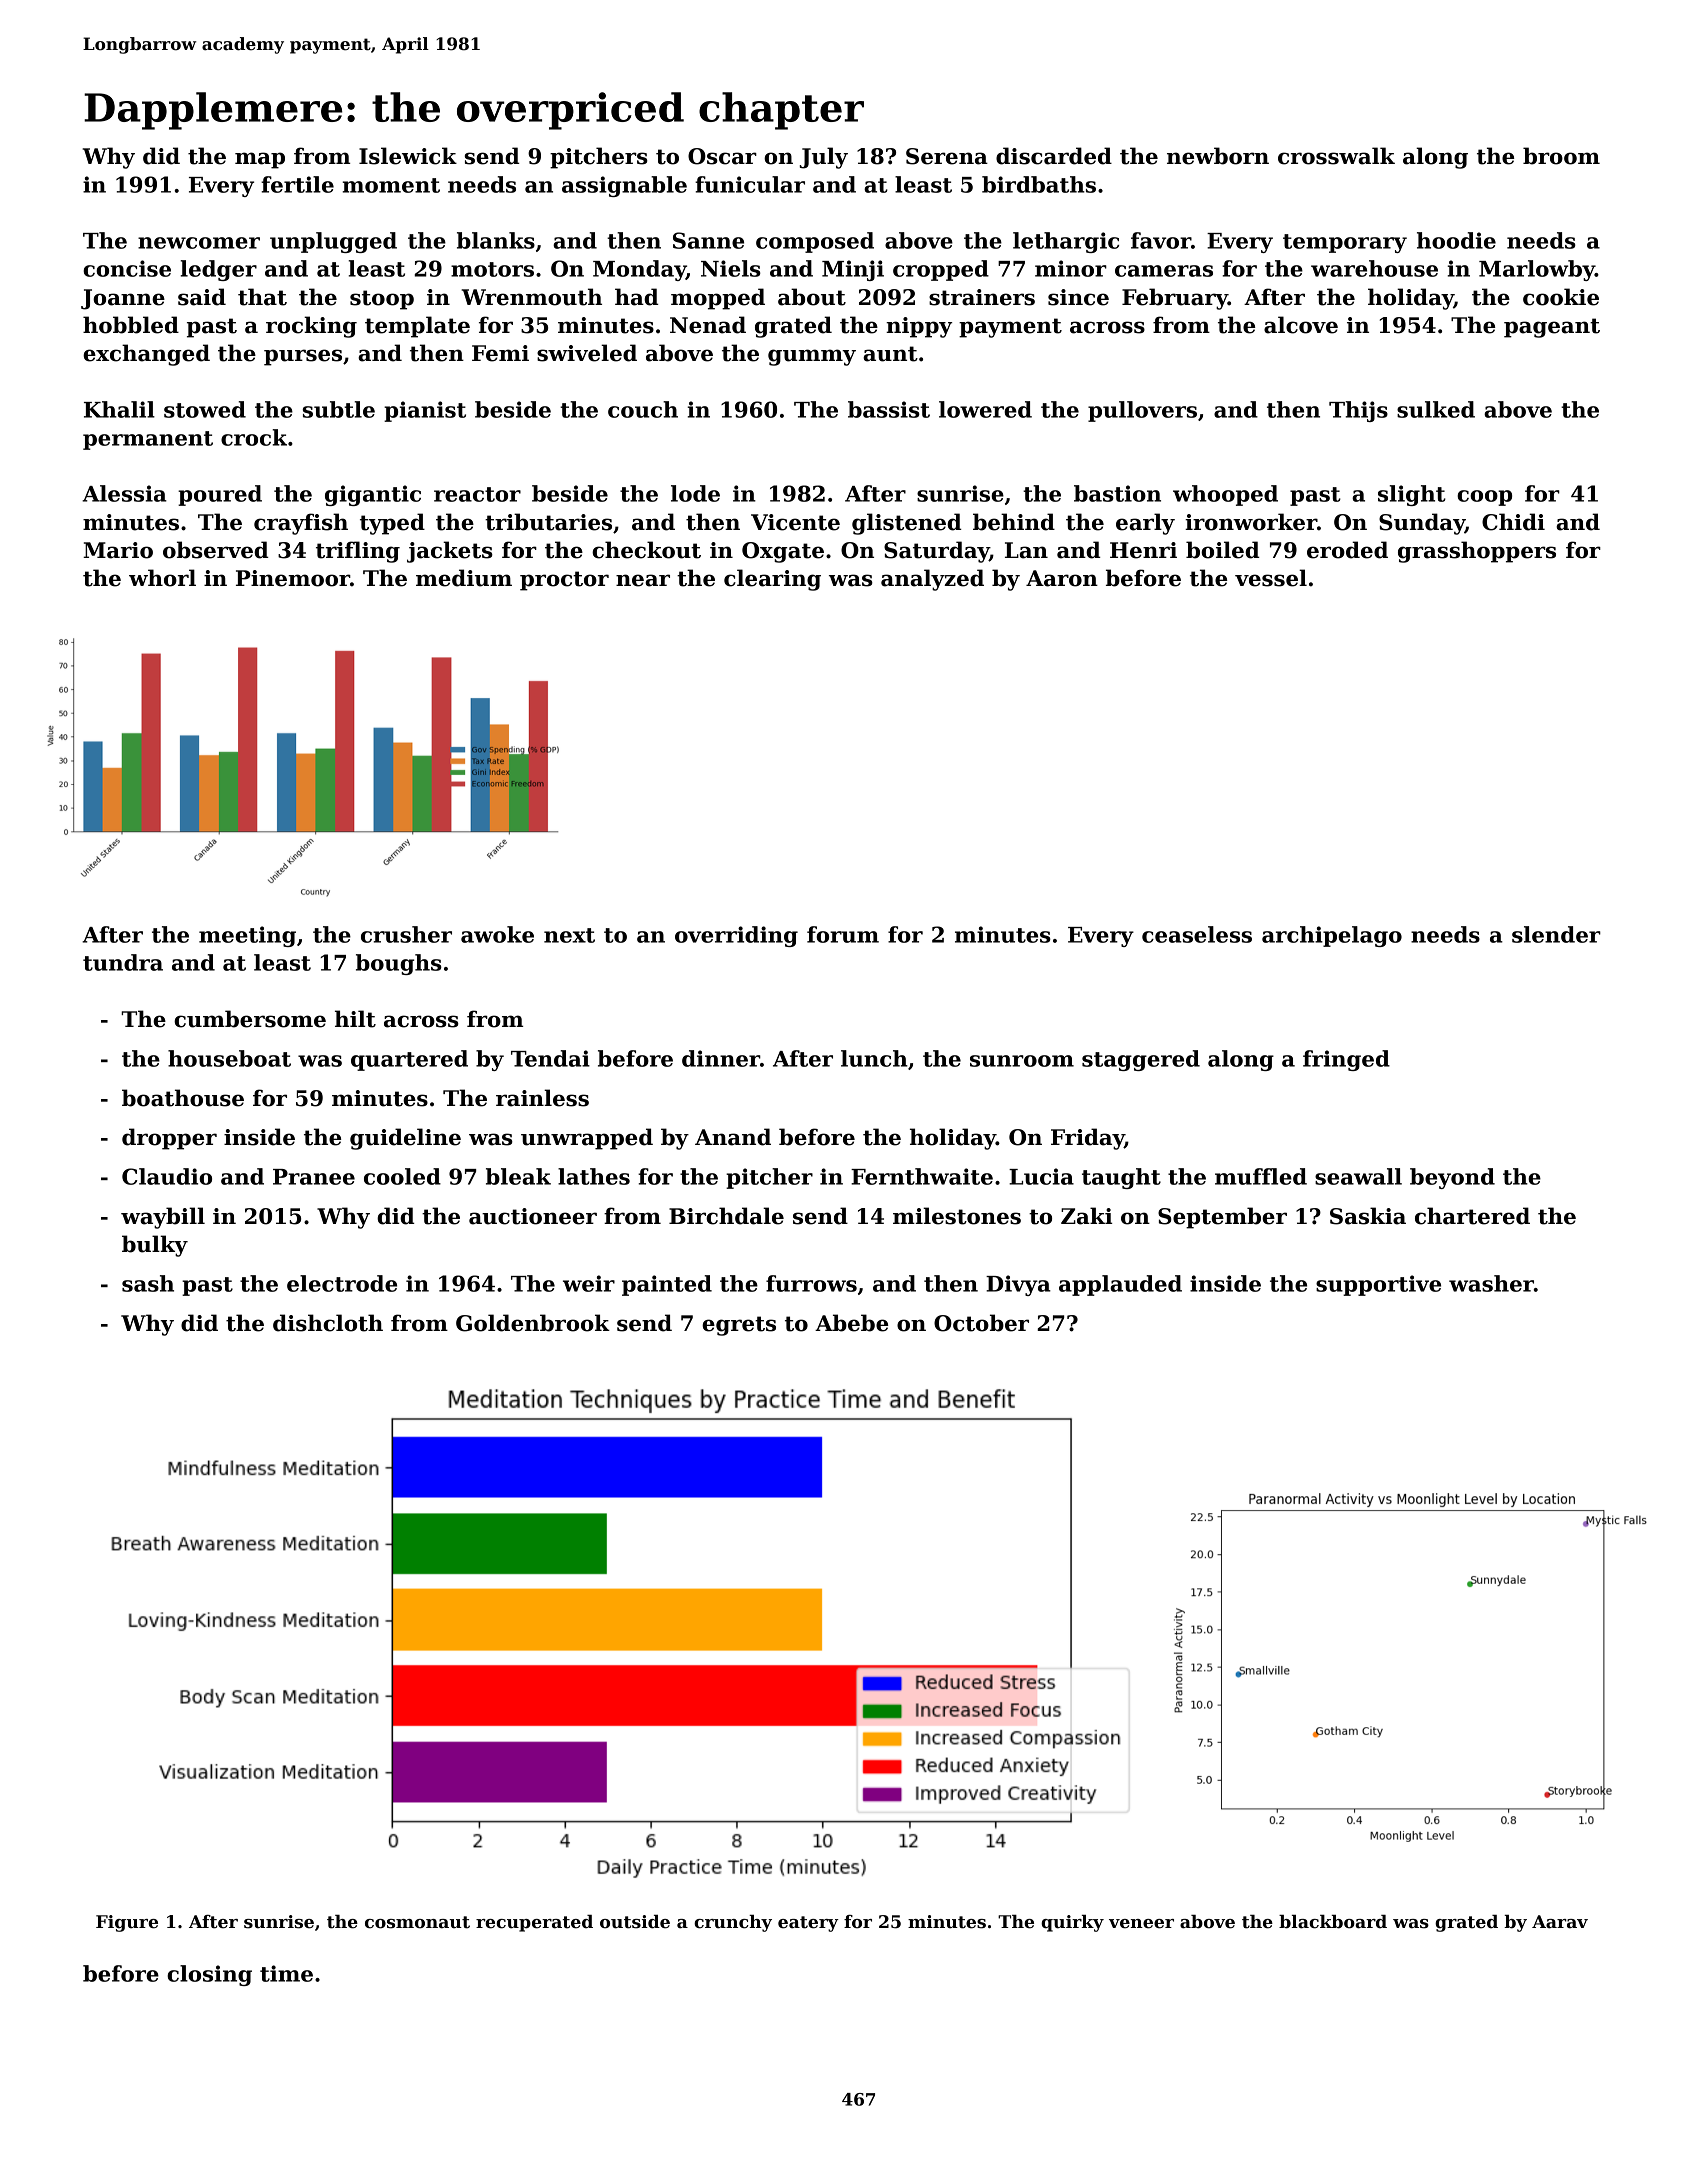  Describe the element at coordinates (417, 327) in the image. I see `template` at that location.
